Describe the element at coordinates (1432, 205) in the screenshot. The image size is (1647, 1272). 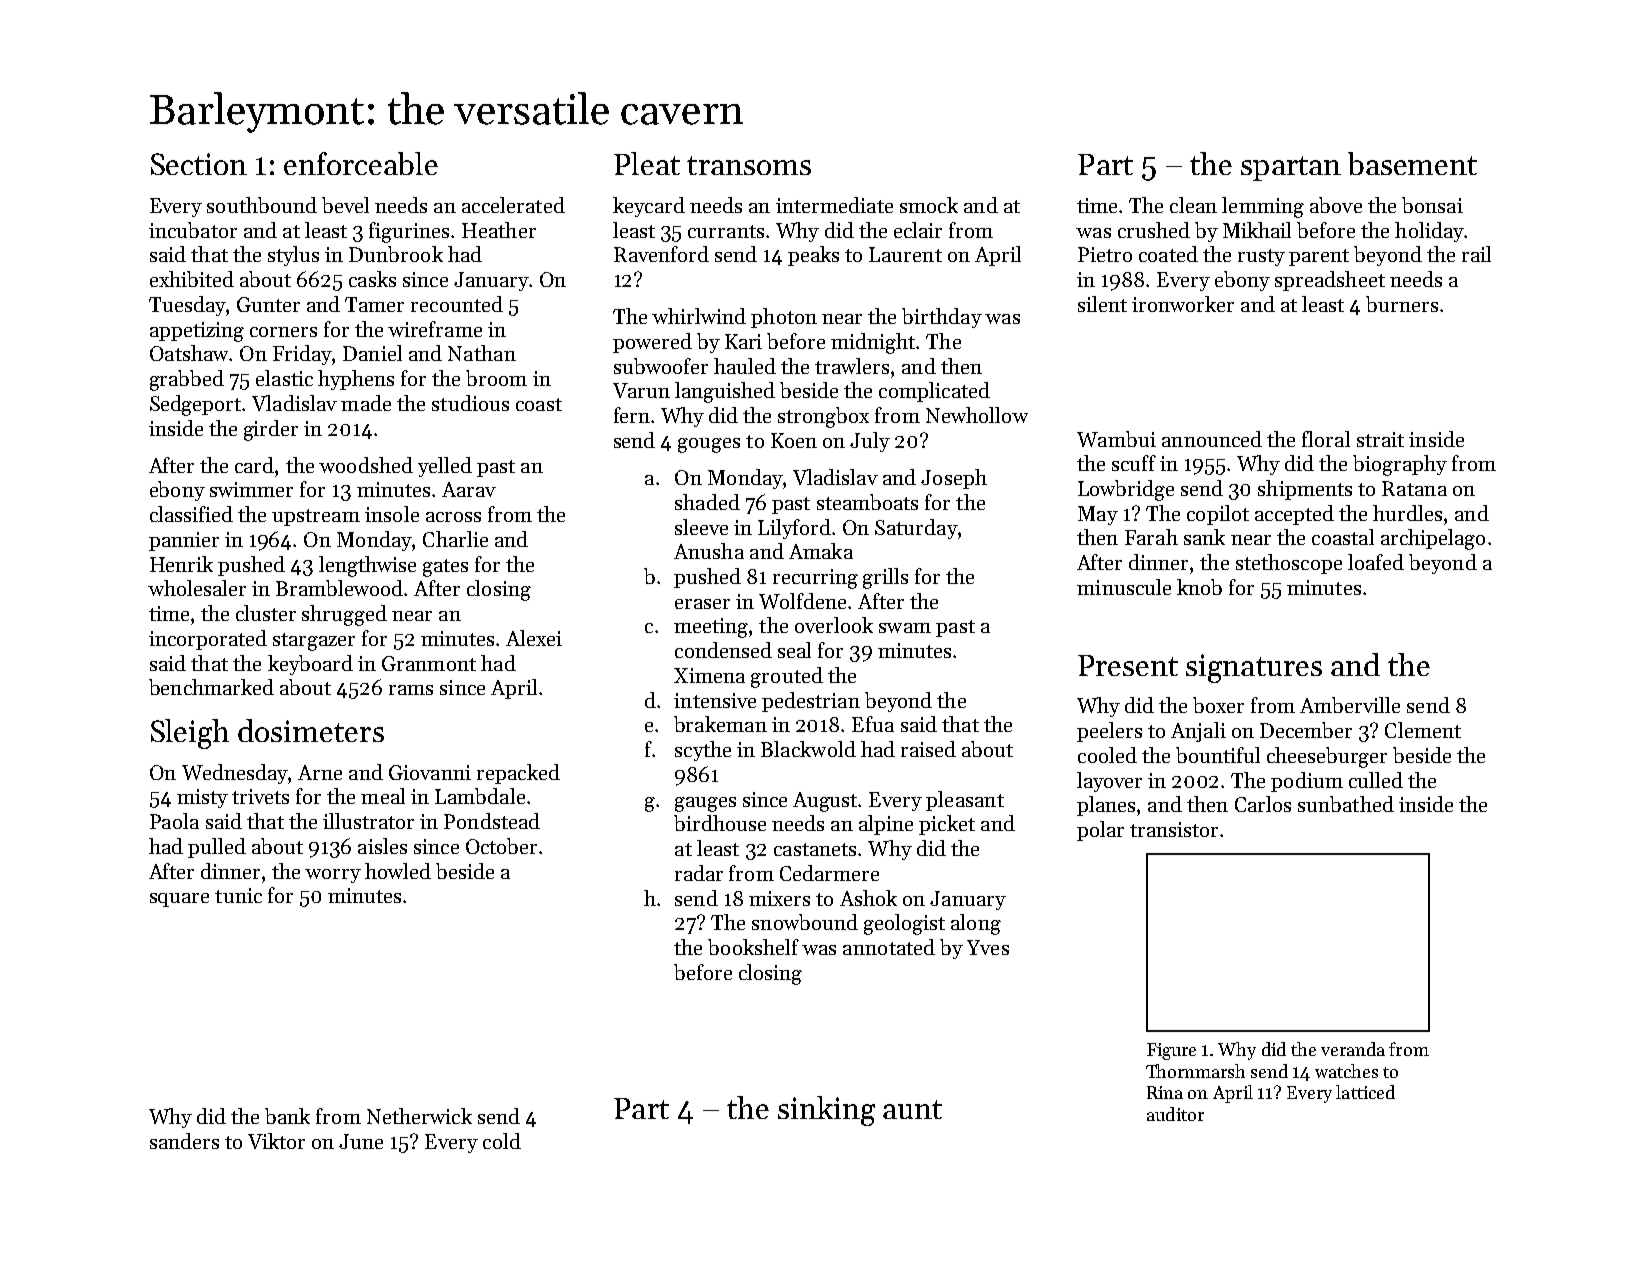
I see `bonsai` at that location.
